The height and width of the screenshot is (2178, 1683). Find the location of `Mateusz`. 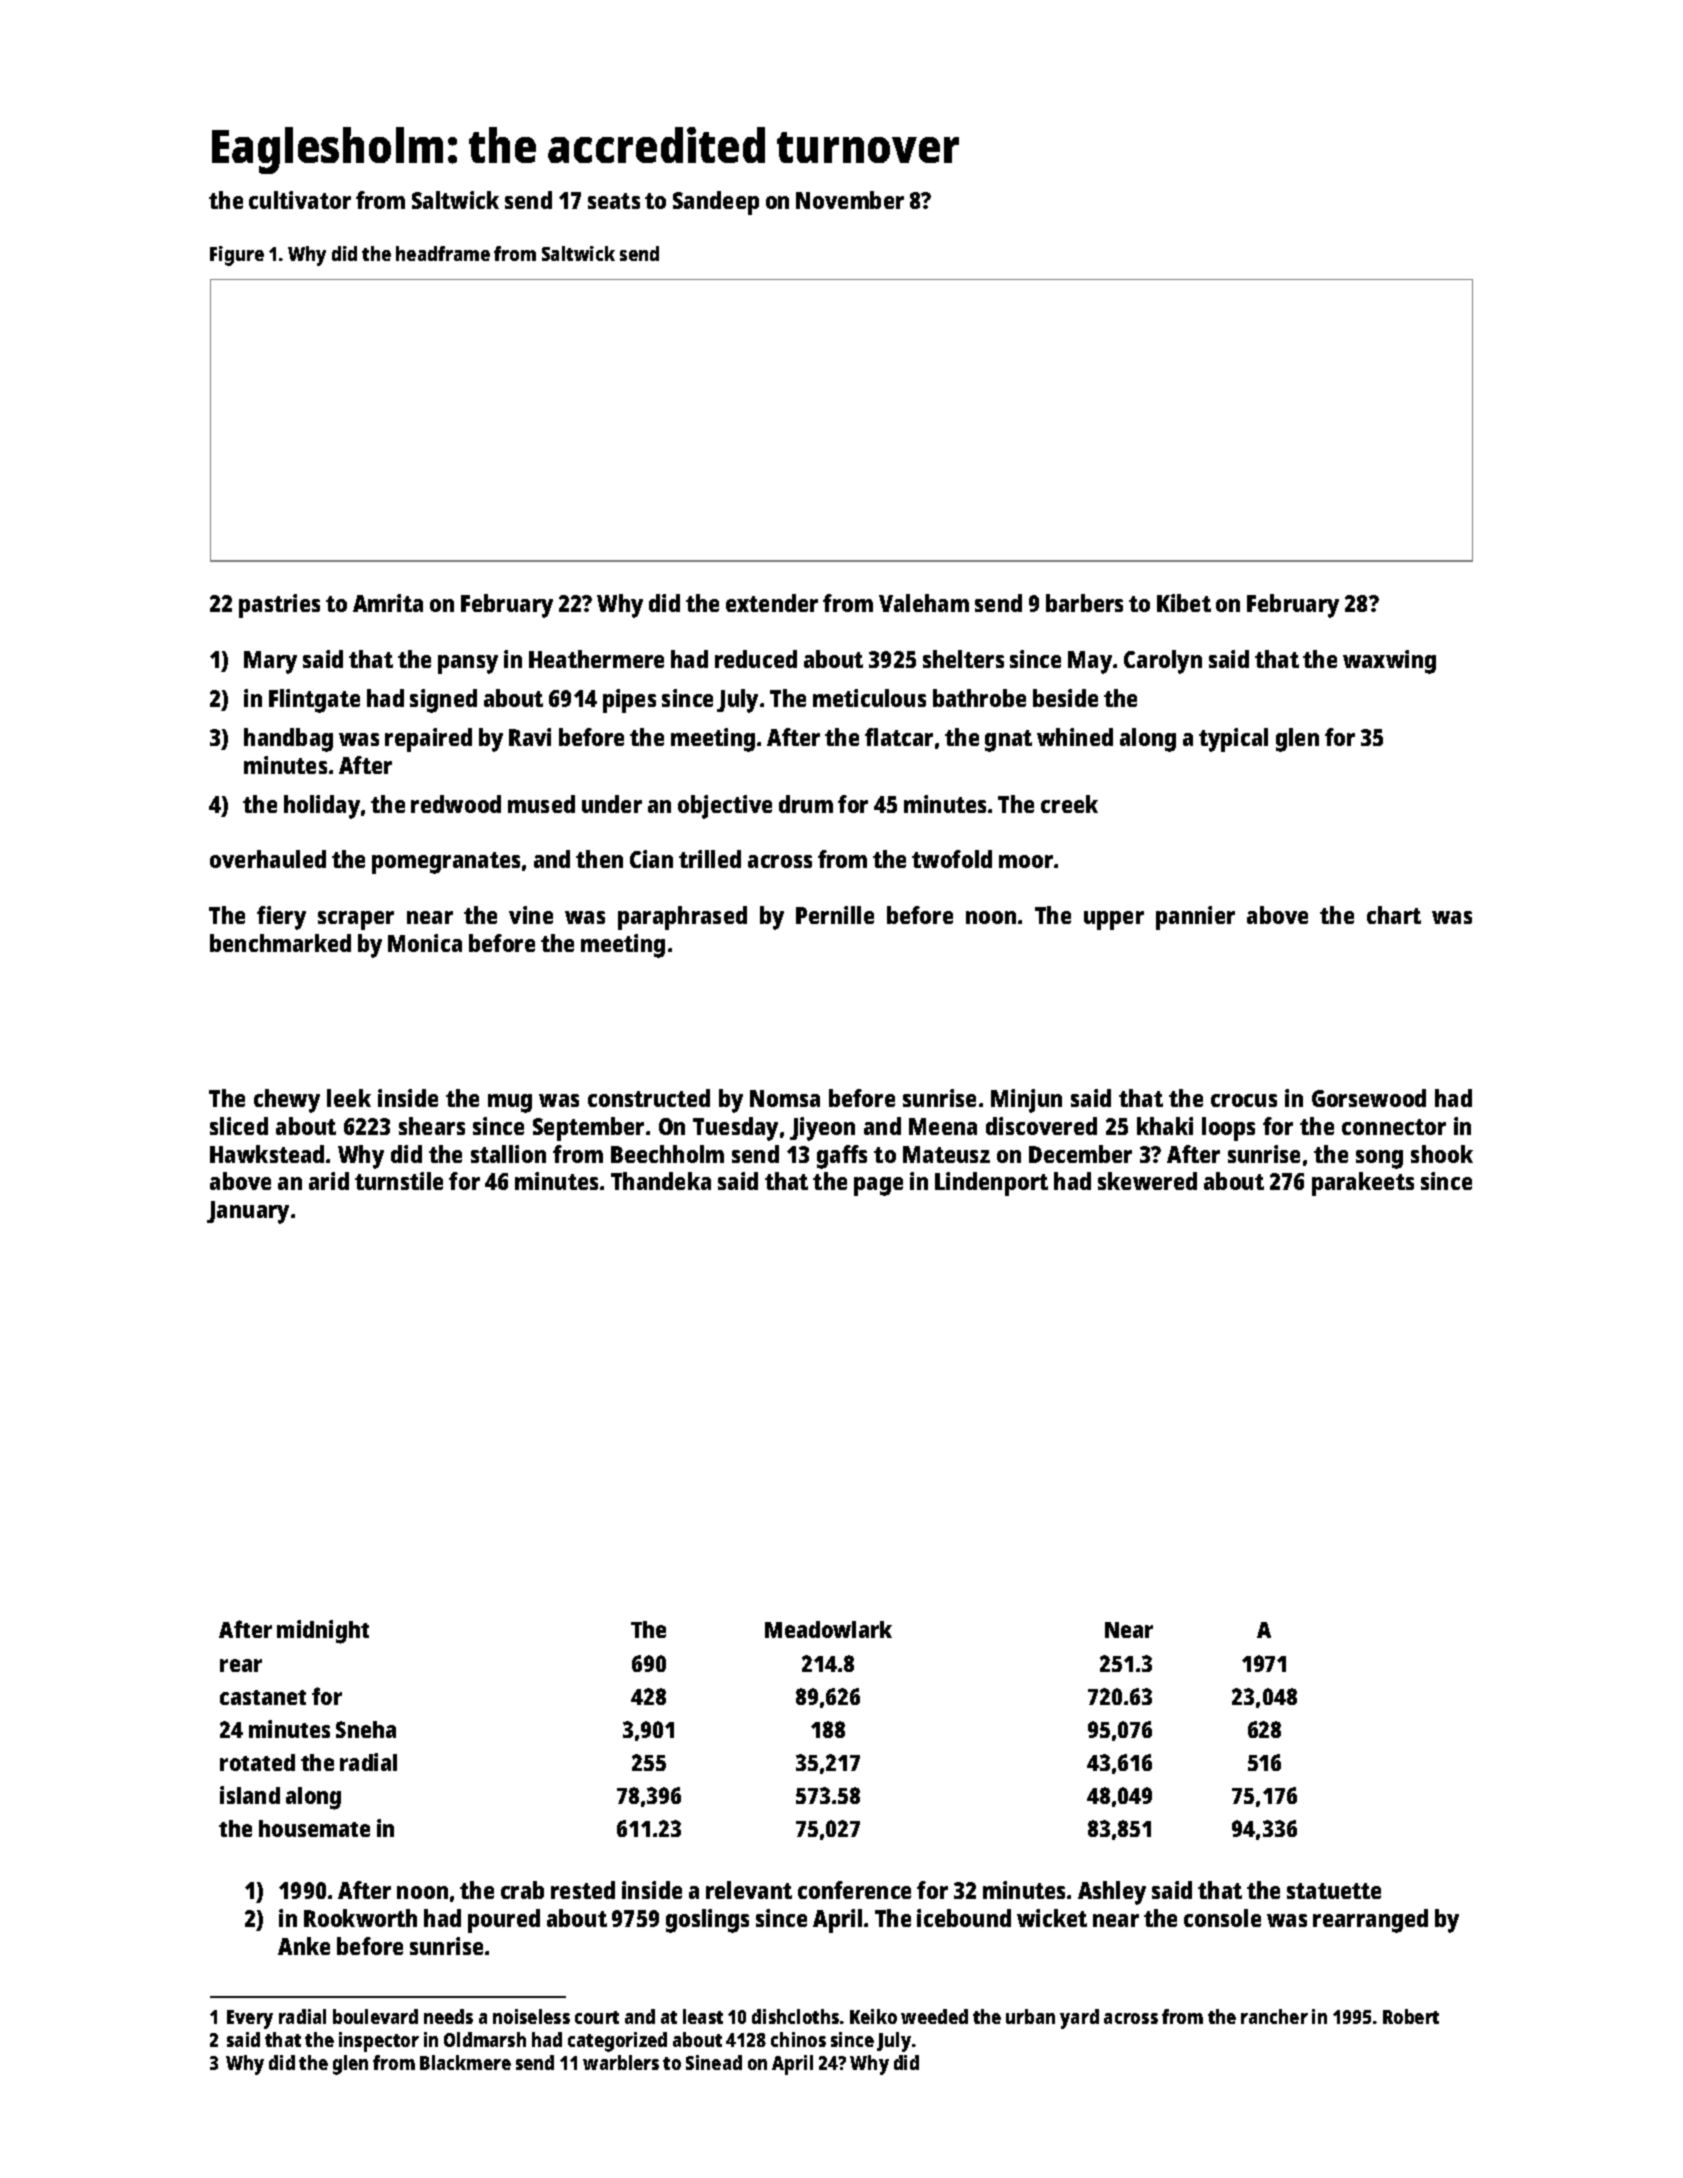

Mateusz is located at coordinates (946, 1154).
